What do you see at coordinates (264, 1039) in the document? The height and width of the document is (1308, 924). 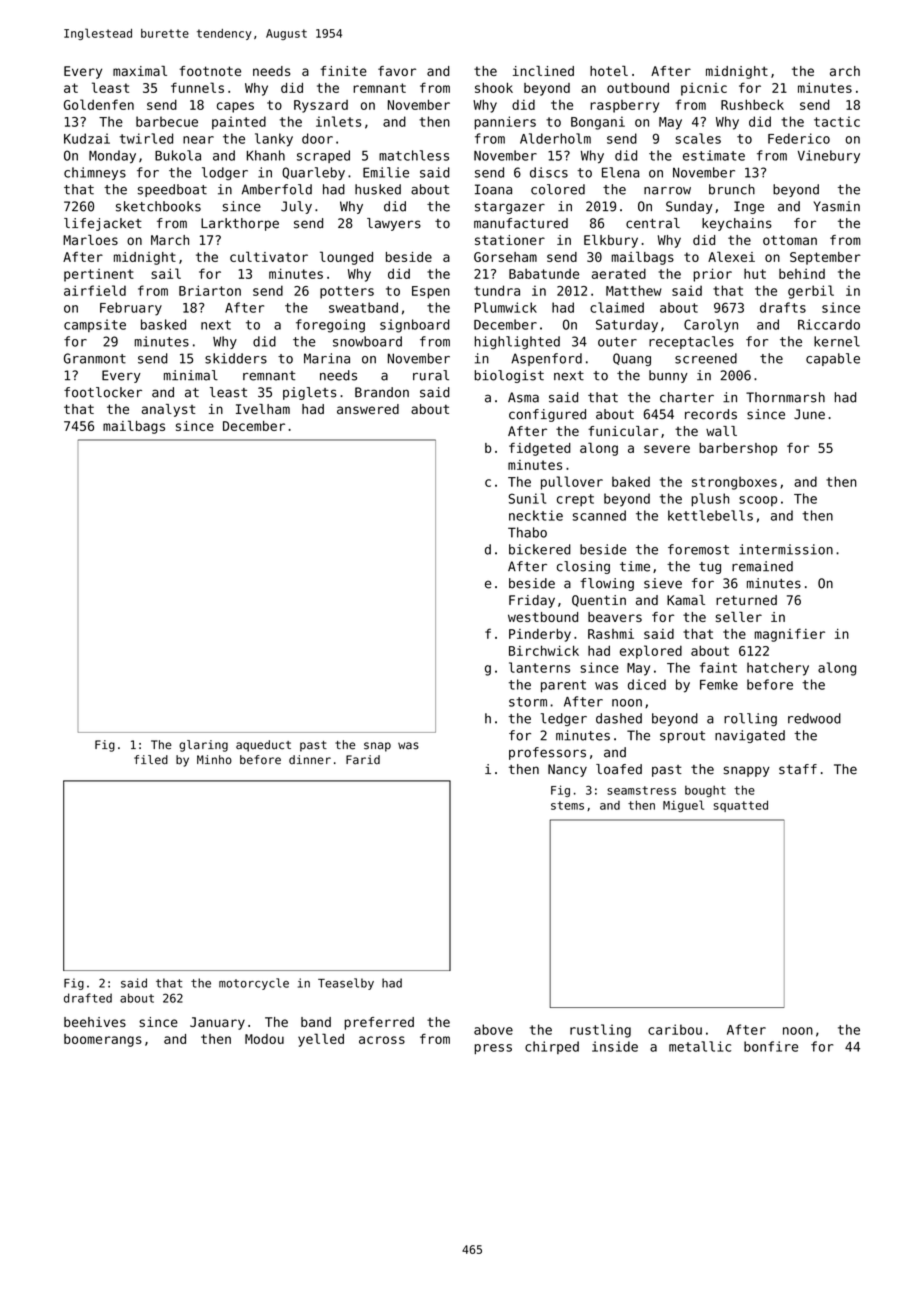 I see `Modou` at bounding box center [264, 1039].
